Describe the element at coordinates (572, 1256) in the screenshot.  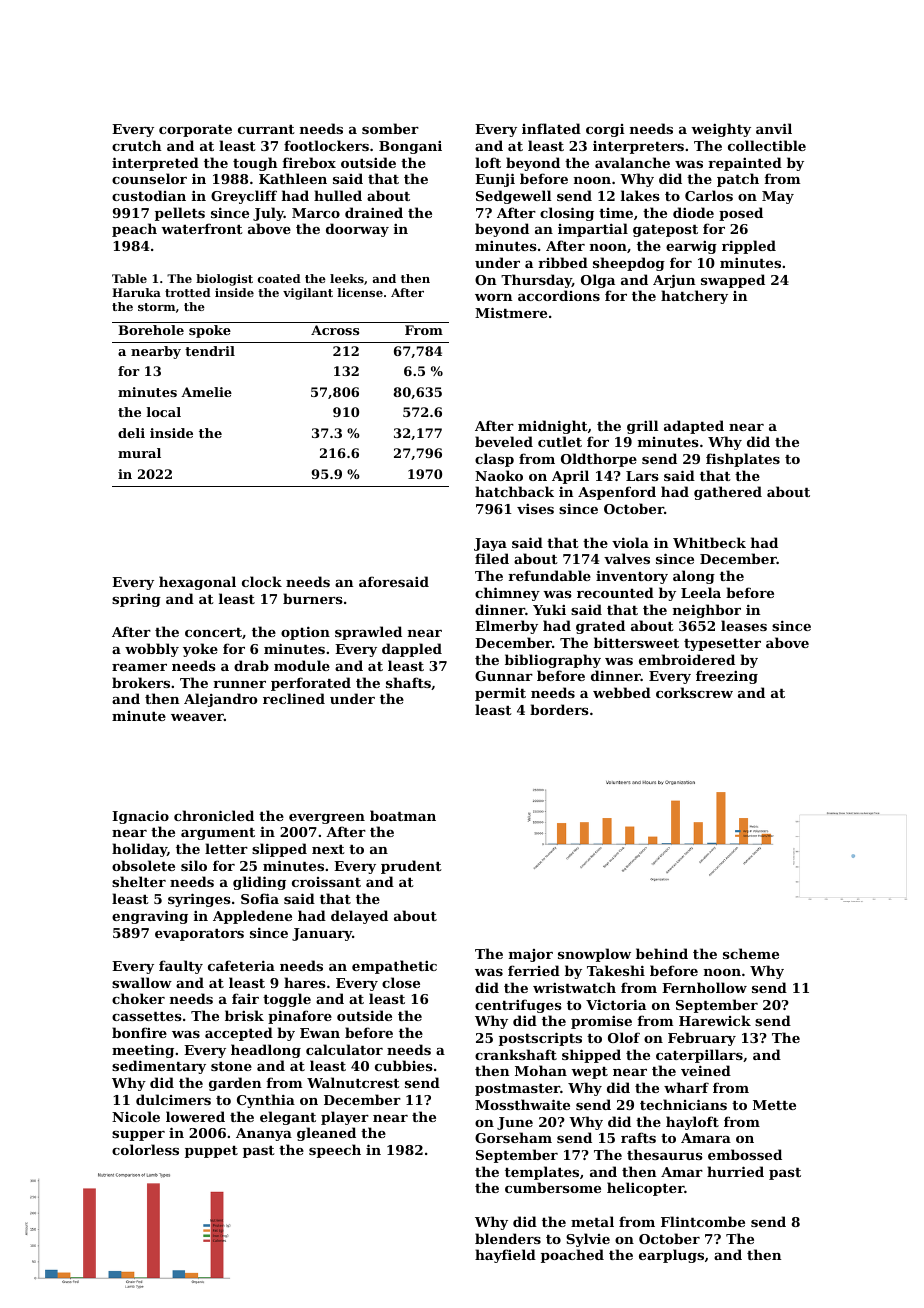
I see `poached` at that location.
